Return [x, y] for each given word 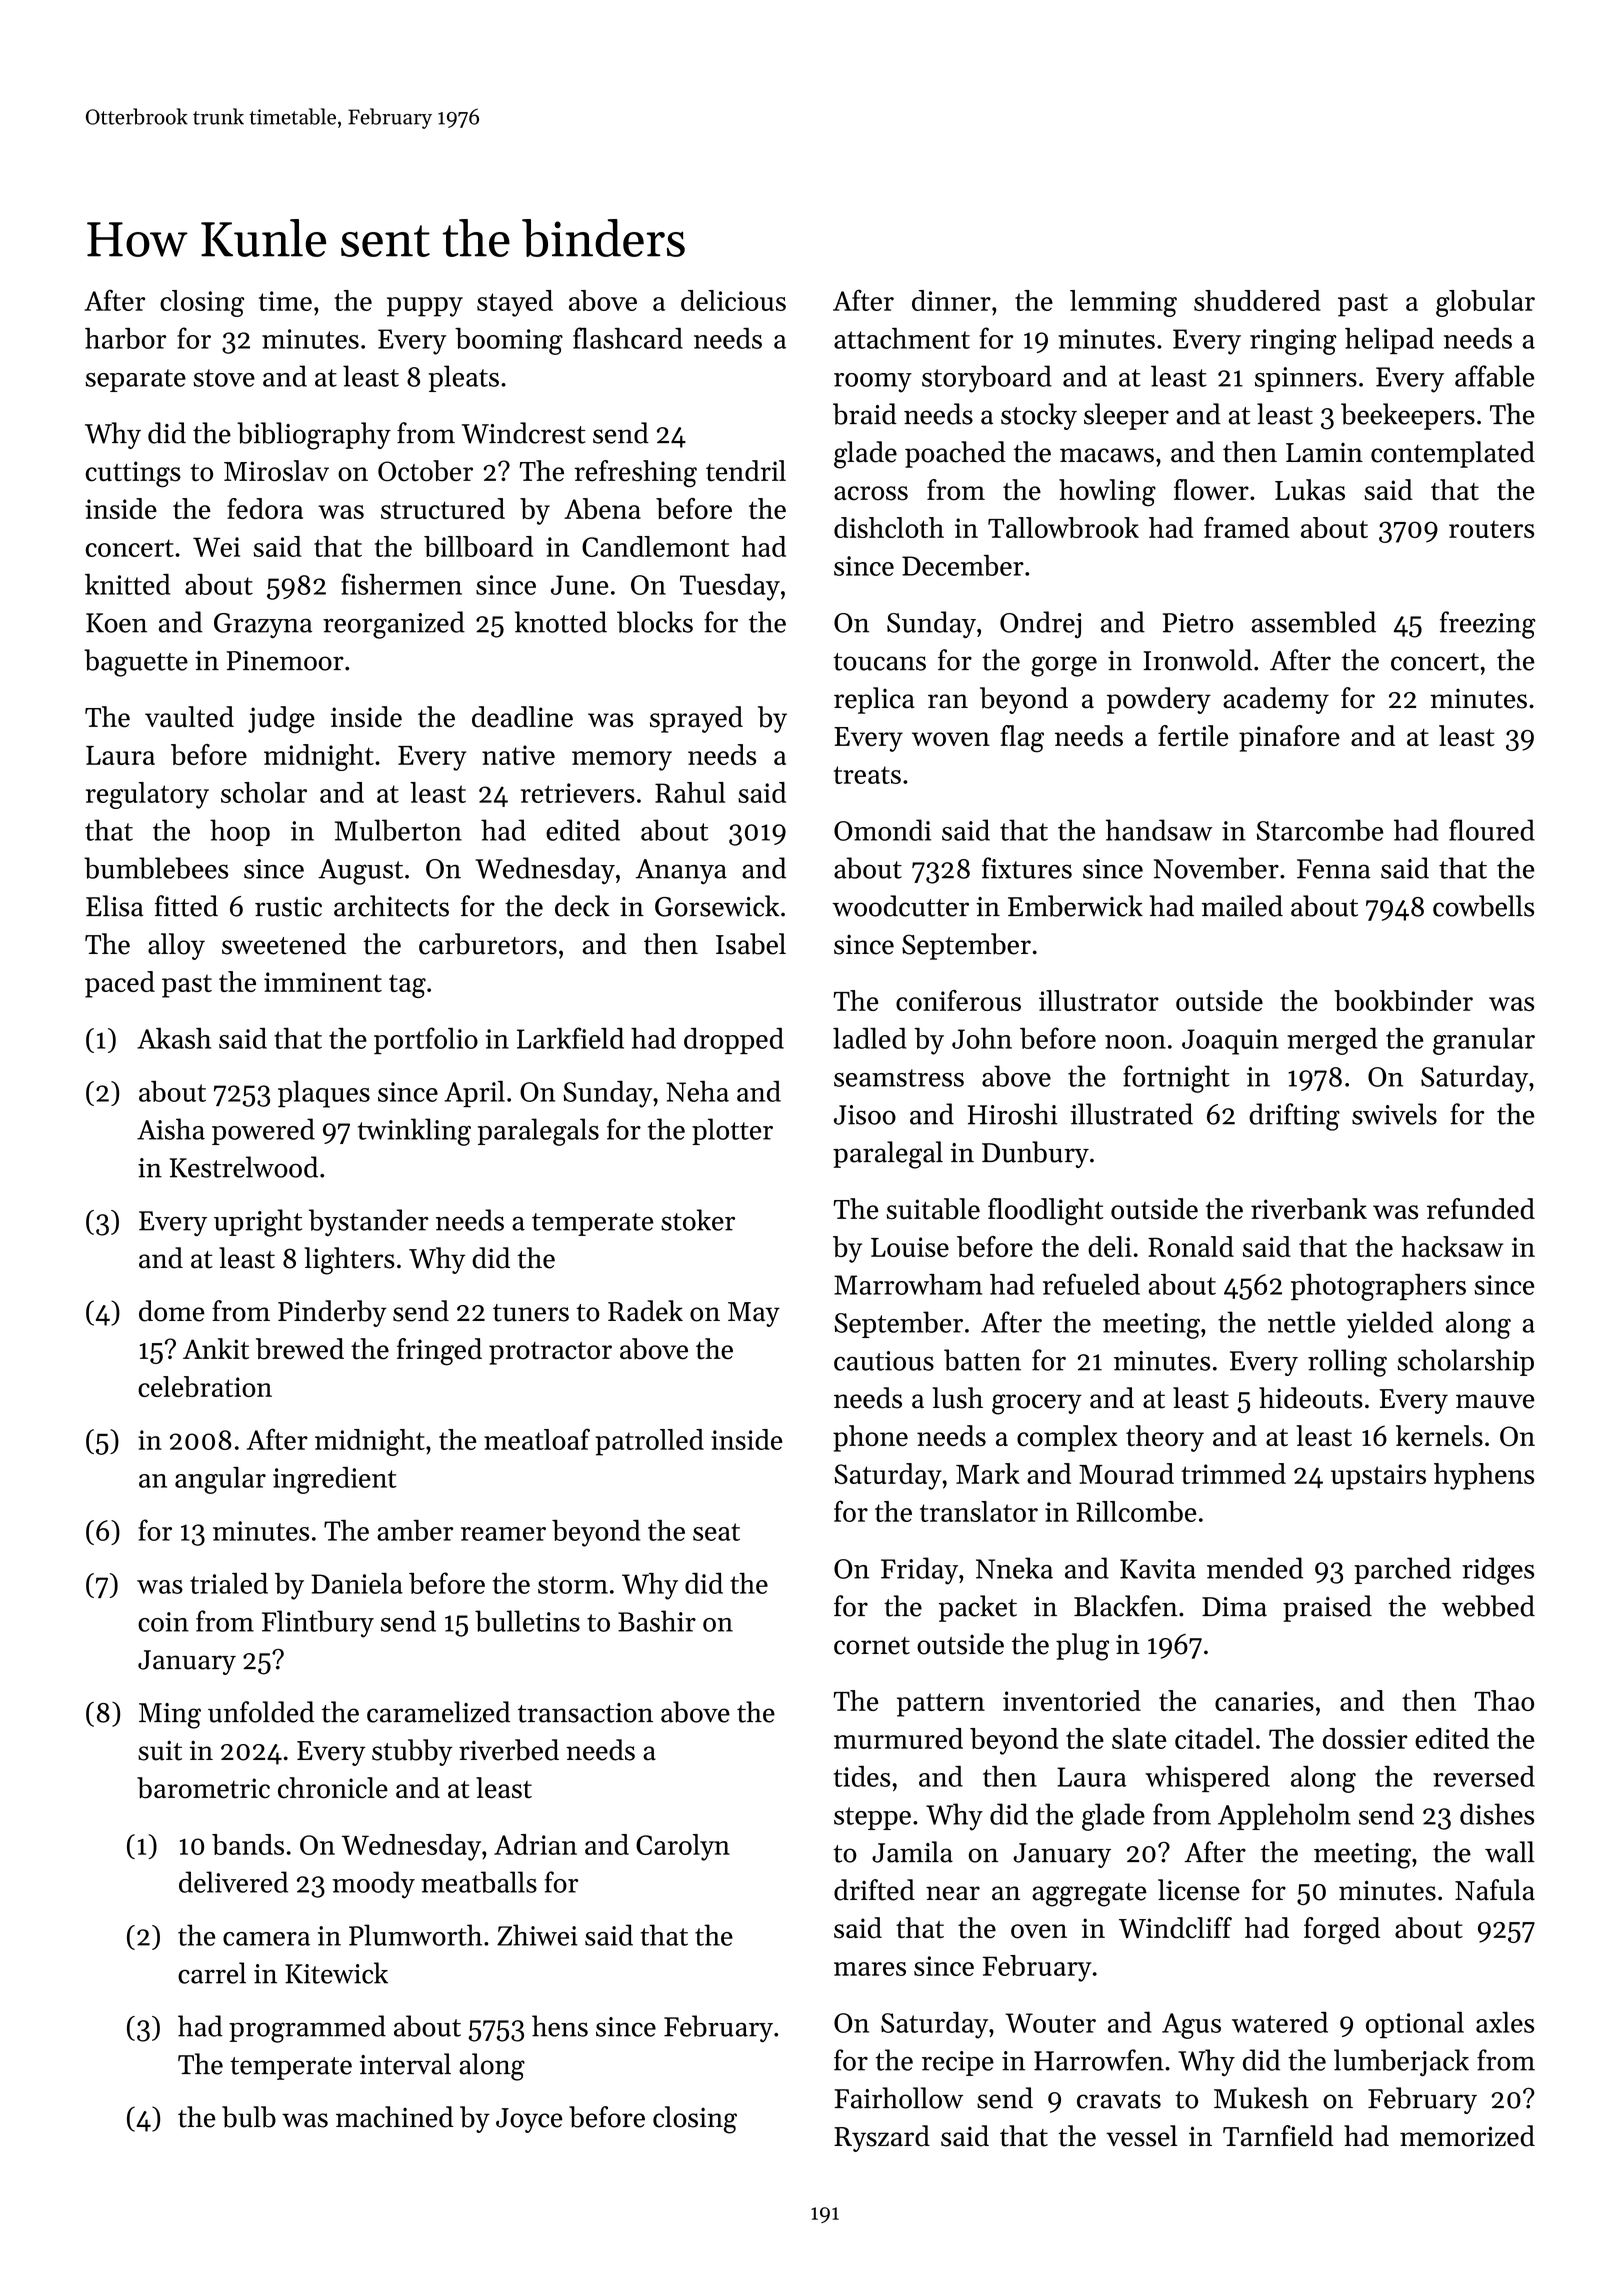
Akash [174, 1038]
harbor [125, 338]
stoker [698, 1220]
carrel [212, 1973]
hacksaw [1452, 1246]
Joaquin [1230, 1042]
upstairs [1378, 1477]
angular [220, 1480]
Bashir [657, 1621]
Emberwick [1075, 906]
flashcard [628, 338]
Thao [1504, 1700]
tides [862, 1776]
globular [1485, 303]
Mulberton [398, 830]
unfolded [261, 1712]
